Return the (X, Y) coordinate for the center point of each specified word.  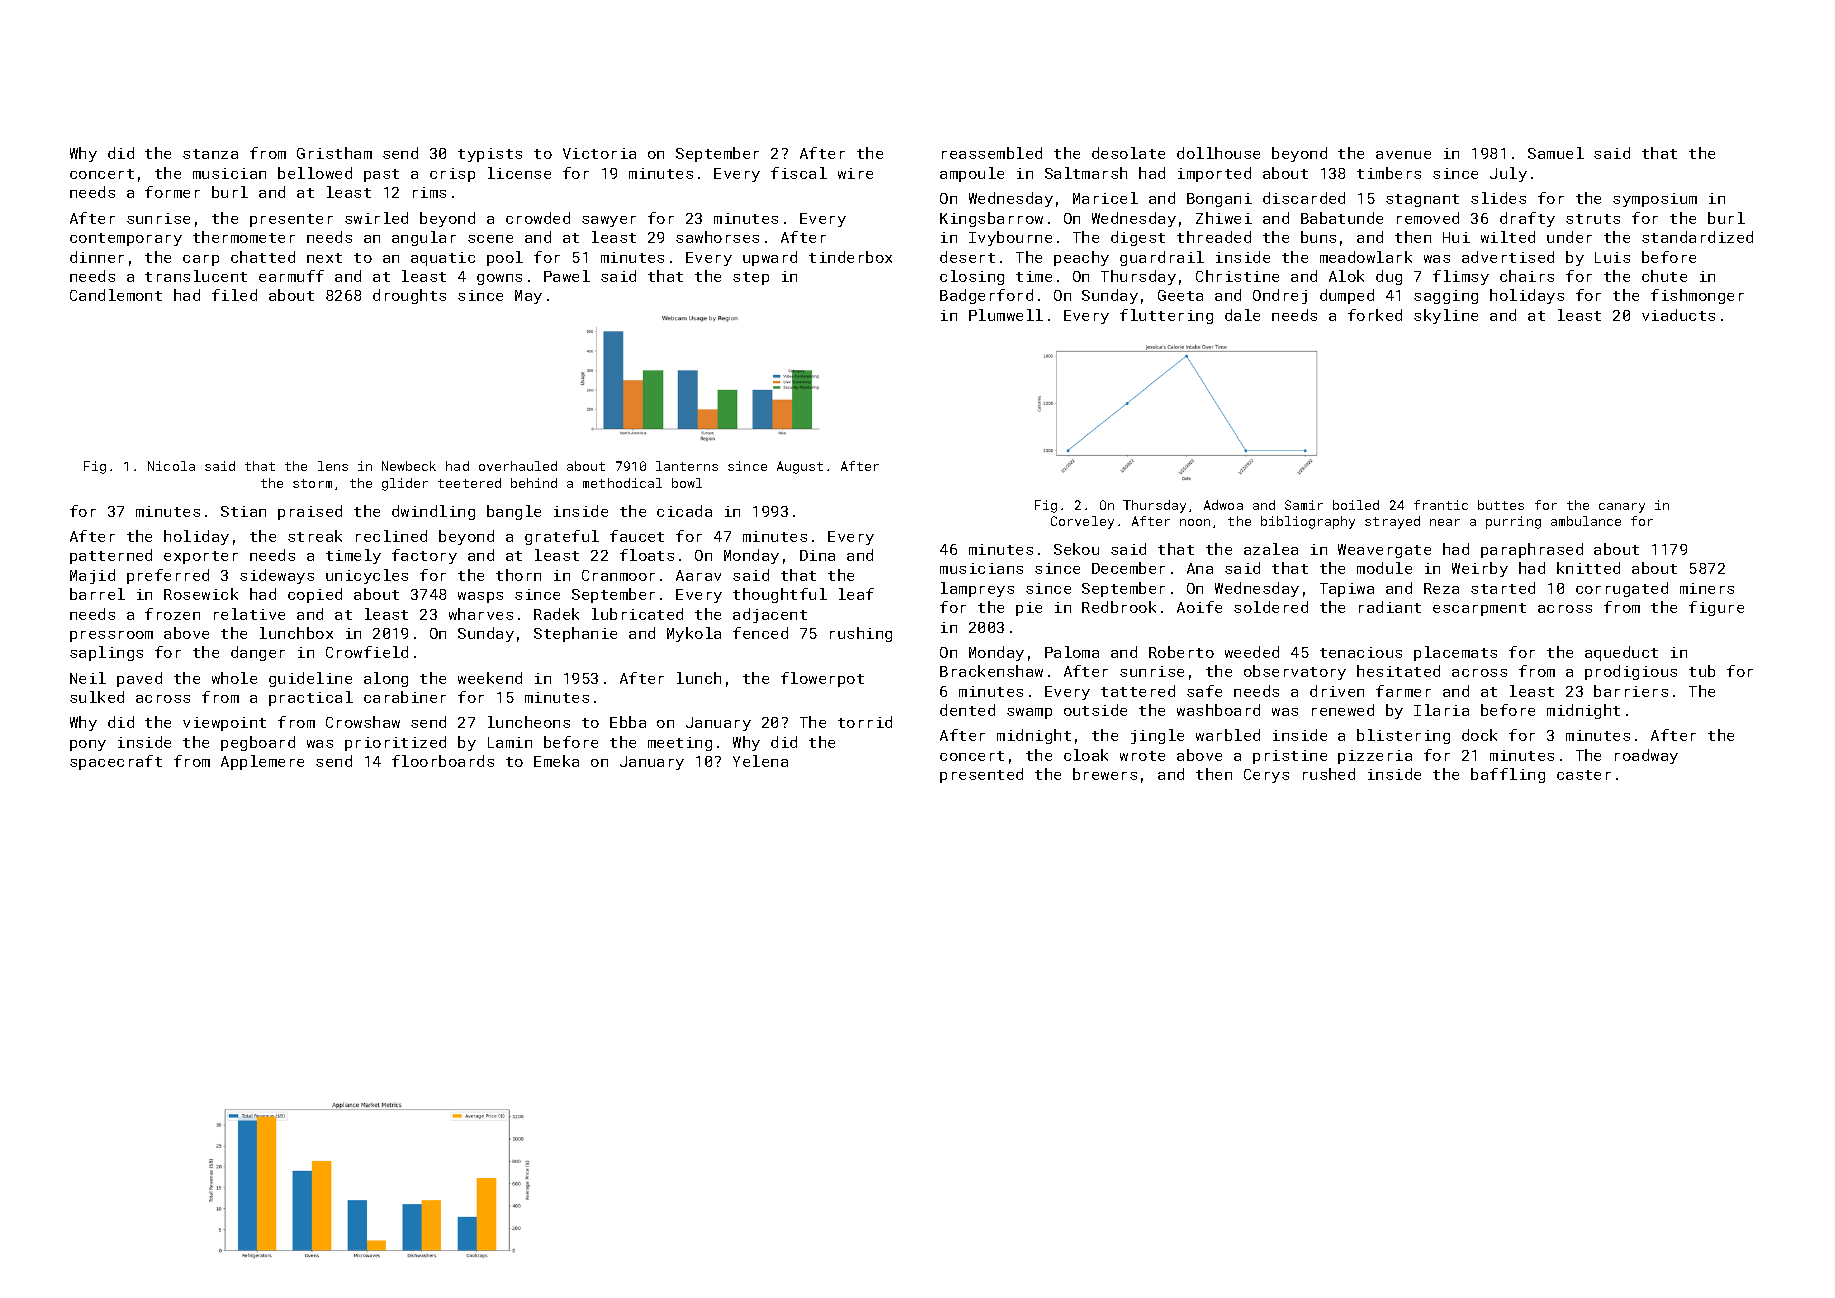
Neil (88, 678)
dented (967, 710)
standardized (1697, 237)
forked (1375, 315)
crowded (538, 218)
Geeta (1180, 295)
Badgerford (986, 296)
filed (234, 295)
